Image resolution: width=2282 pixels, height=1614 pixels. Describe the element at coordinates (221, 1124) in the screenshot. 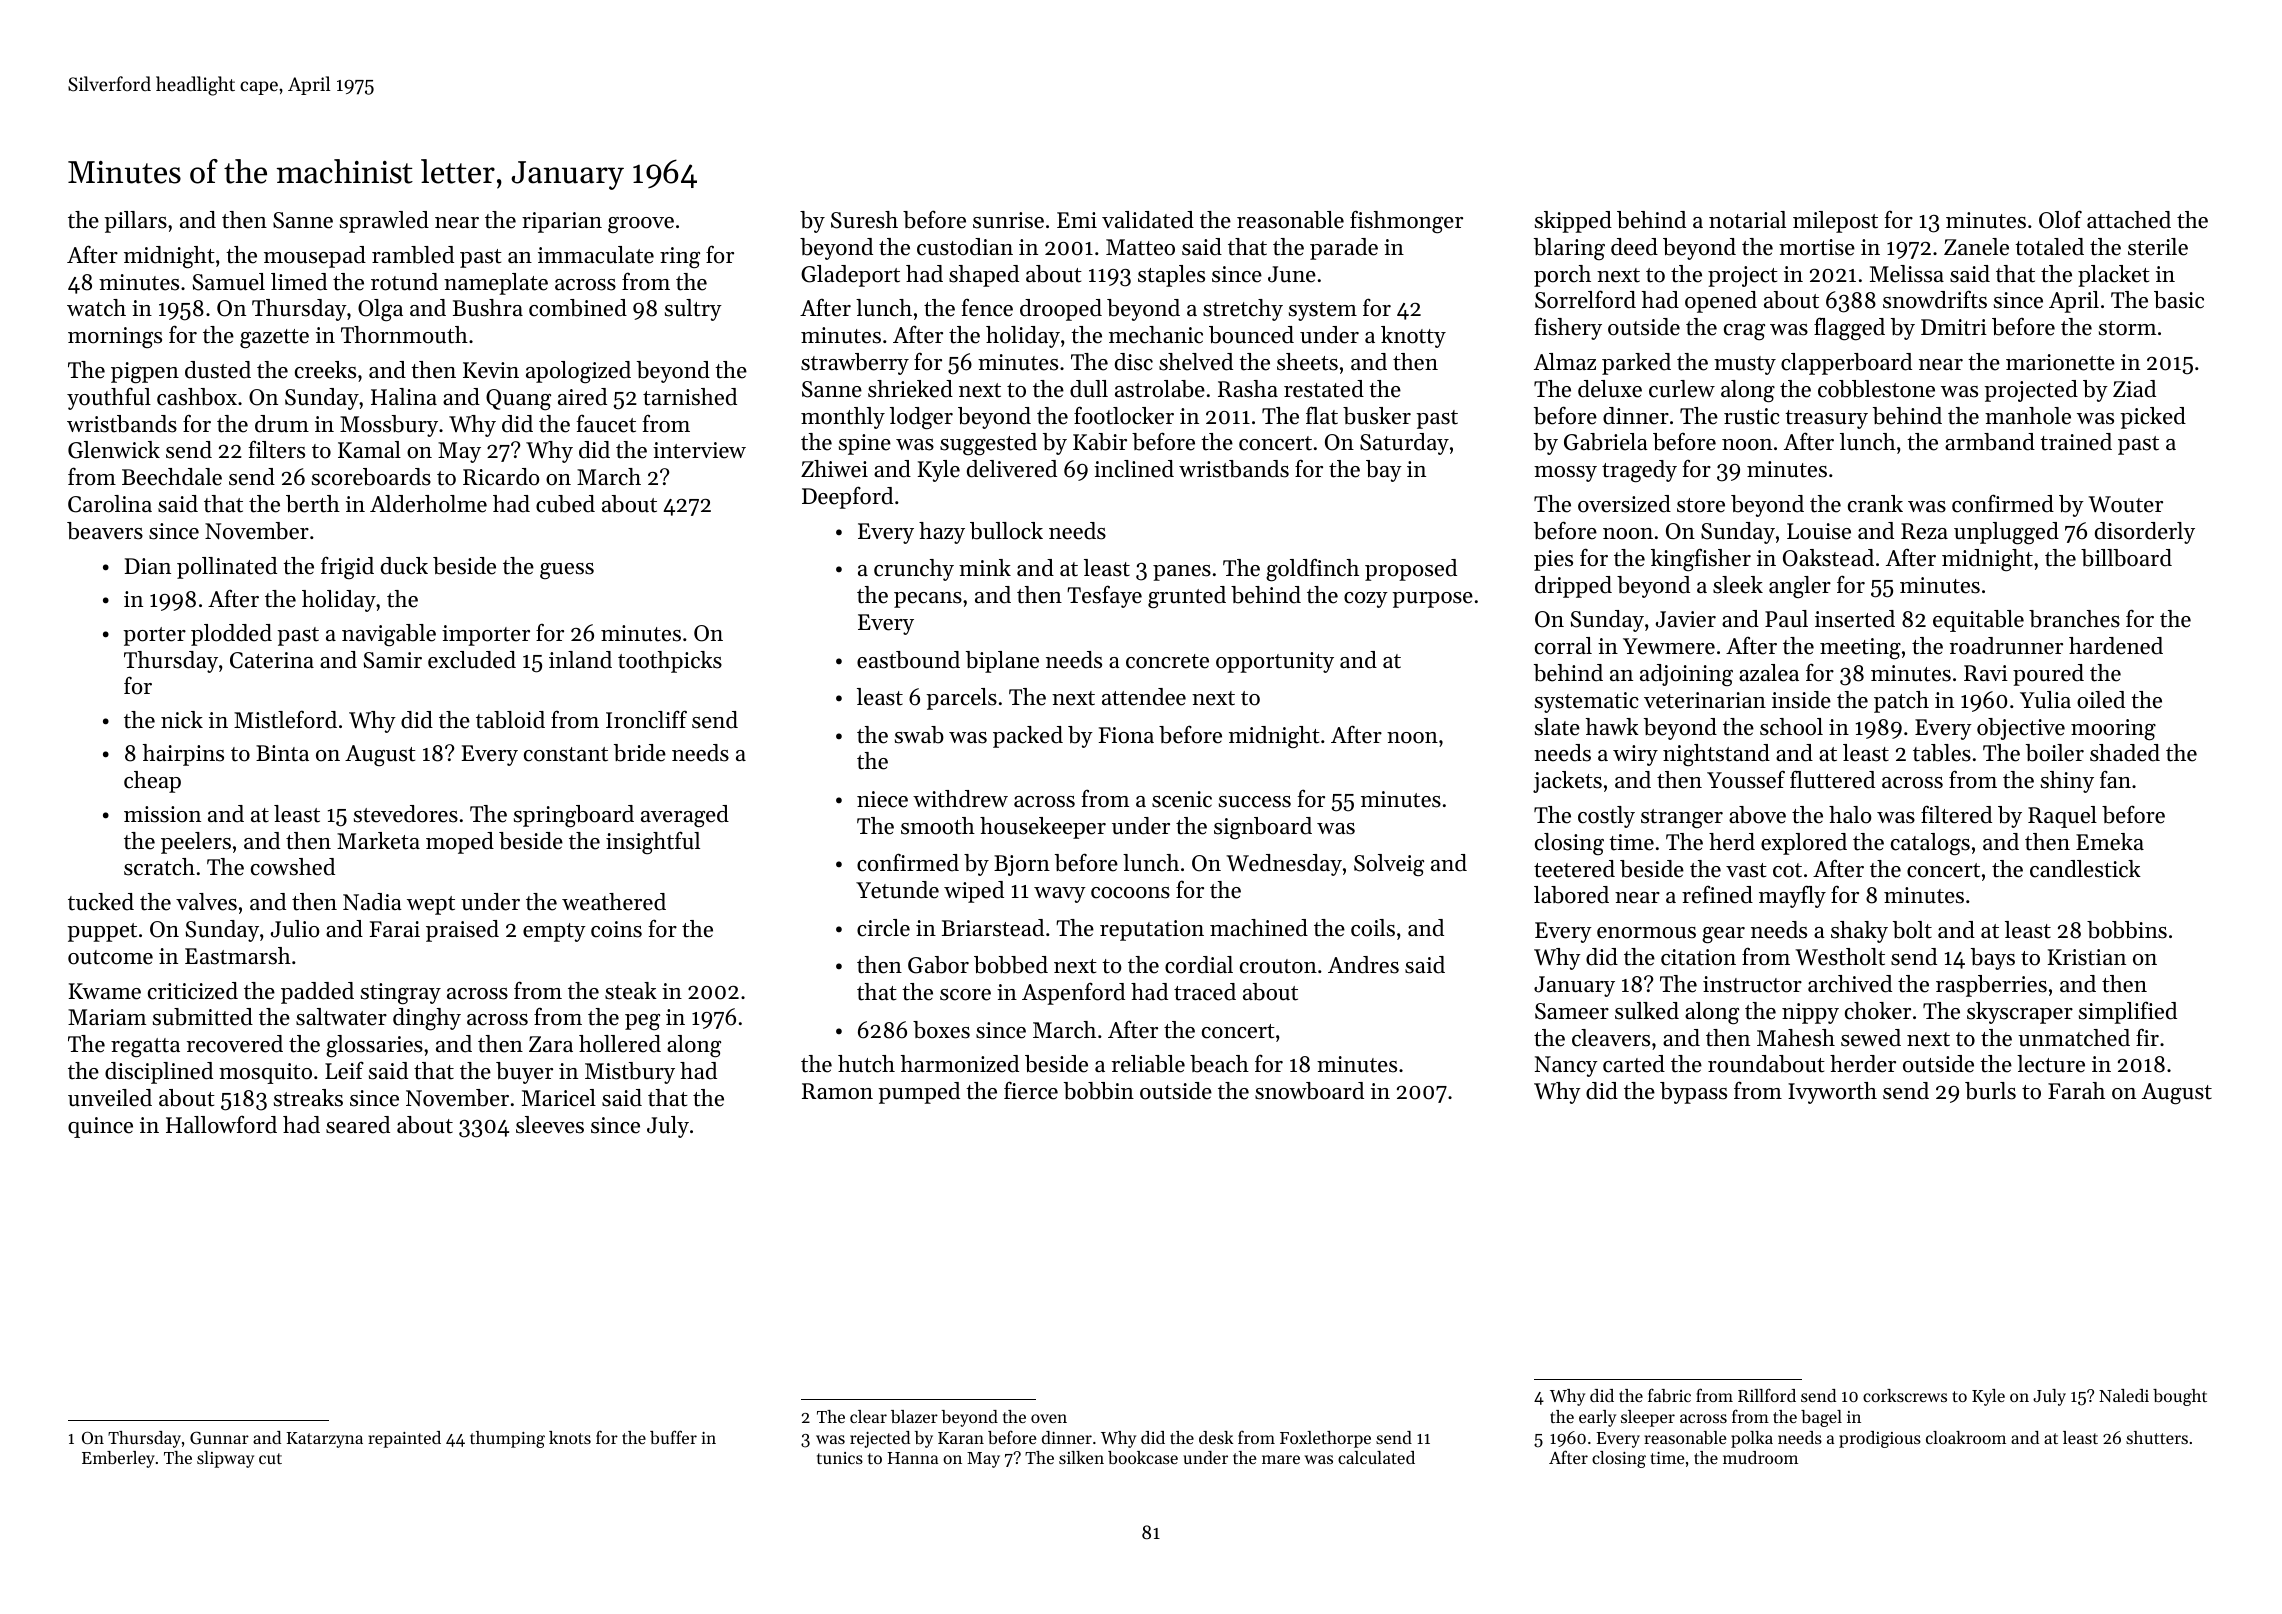

I see `Hallowford` at that location.
